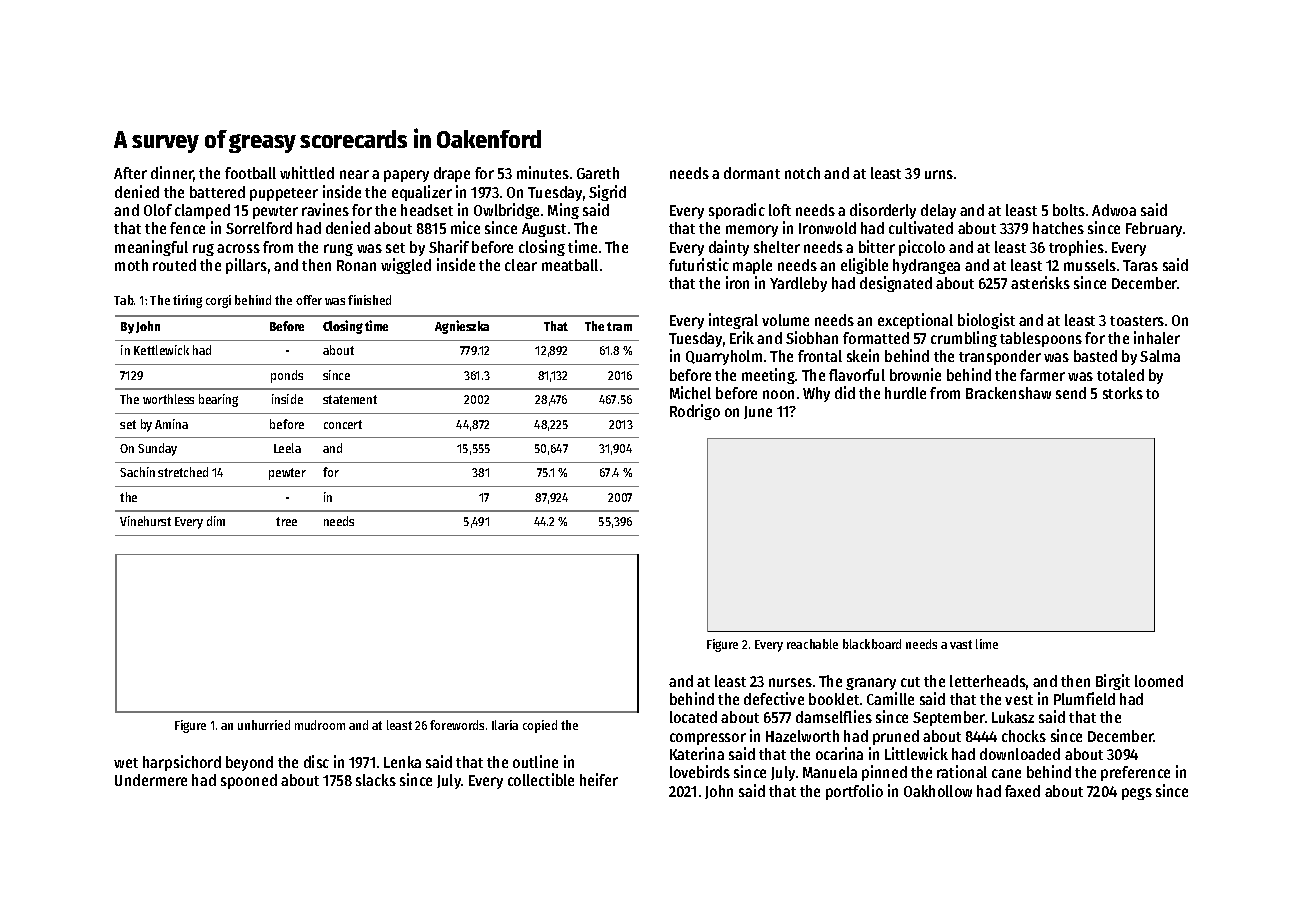 Image resolution: width=1308 pixels, height=924 pixels. I want to click on Olof, so click(158, 210).
